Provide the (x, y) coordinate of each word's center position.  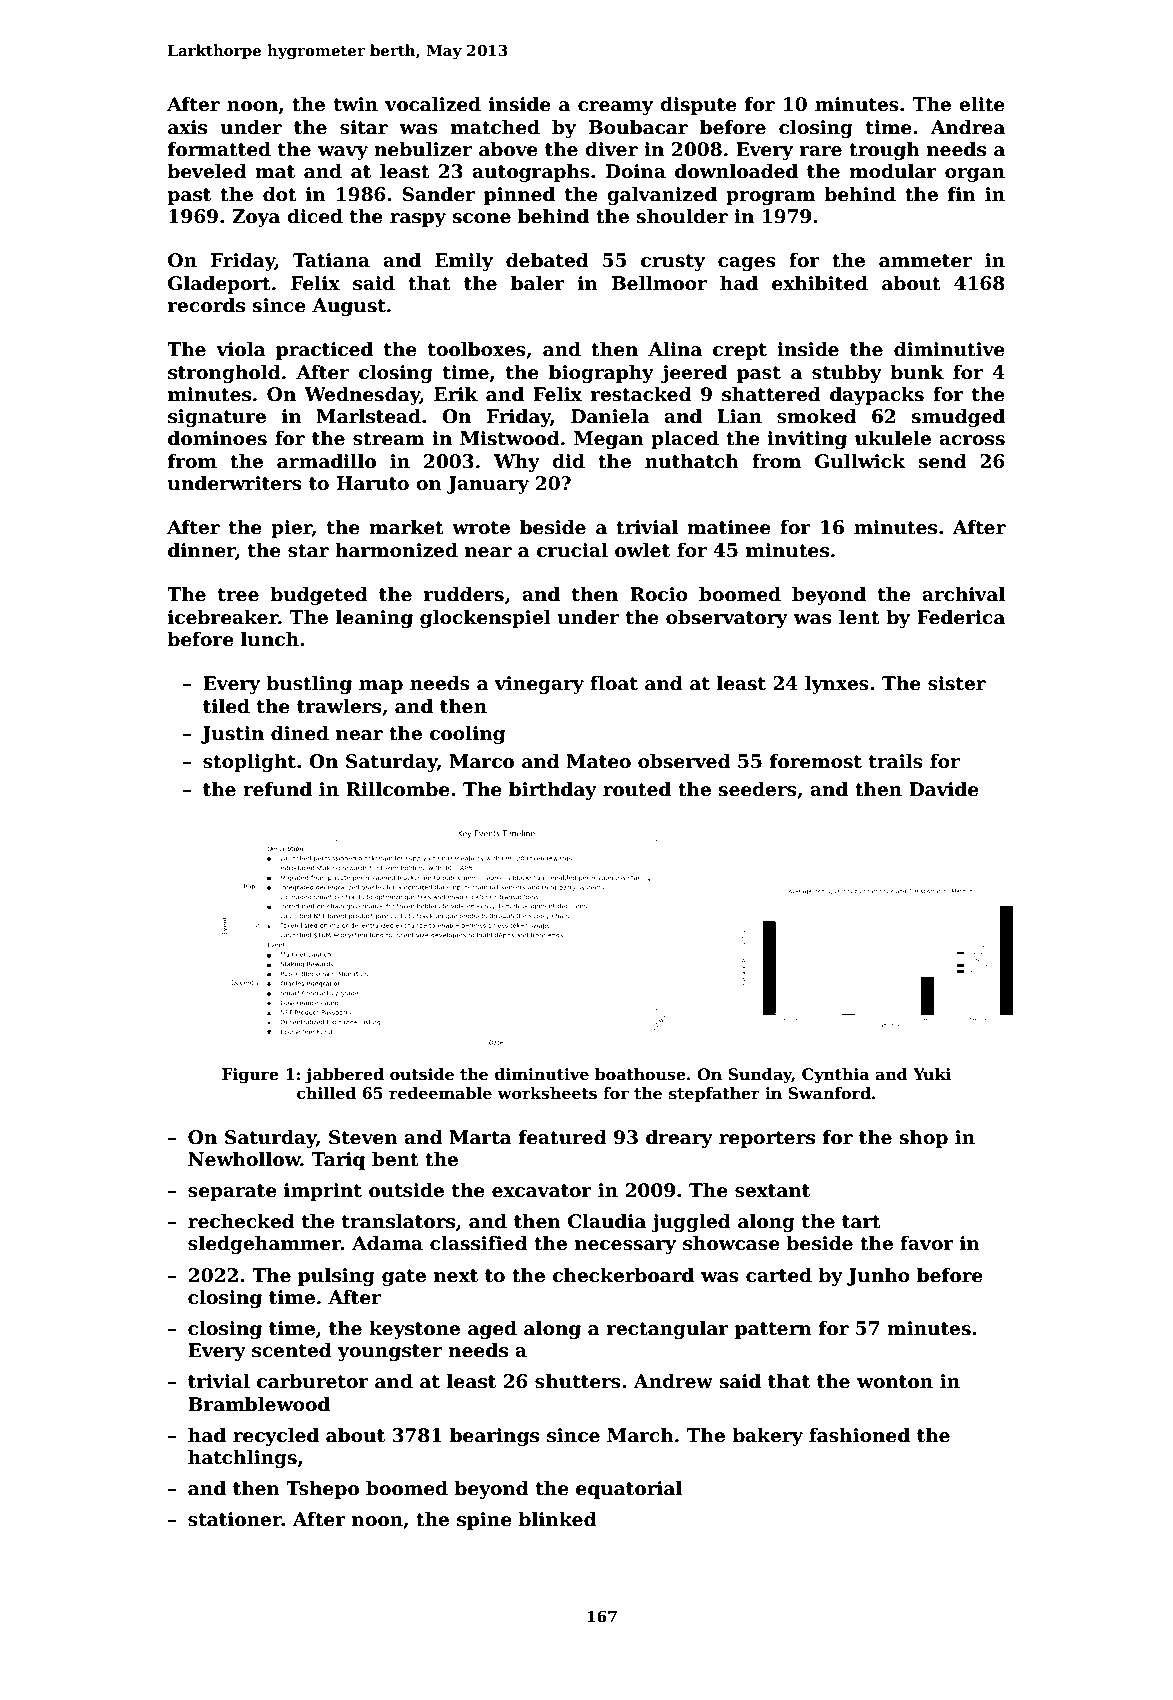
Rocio (659, 594)
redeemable (440, 1093)
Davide (944, 789)
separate (232, 1192)
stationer (235, 1519)
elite (982, 104)
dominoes (217, 438)
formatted (219, 149)
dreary (679, 1139)
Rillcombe (398, 789)
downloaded (736, 171)
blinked (557, 1519)
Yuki (932, 1074)
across (972, 440)
